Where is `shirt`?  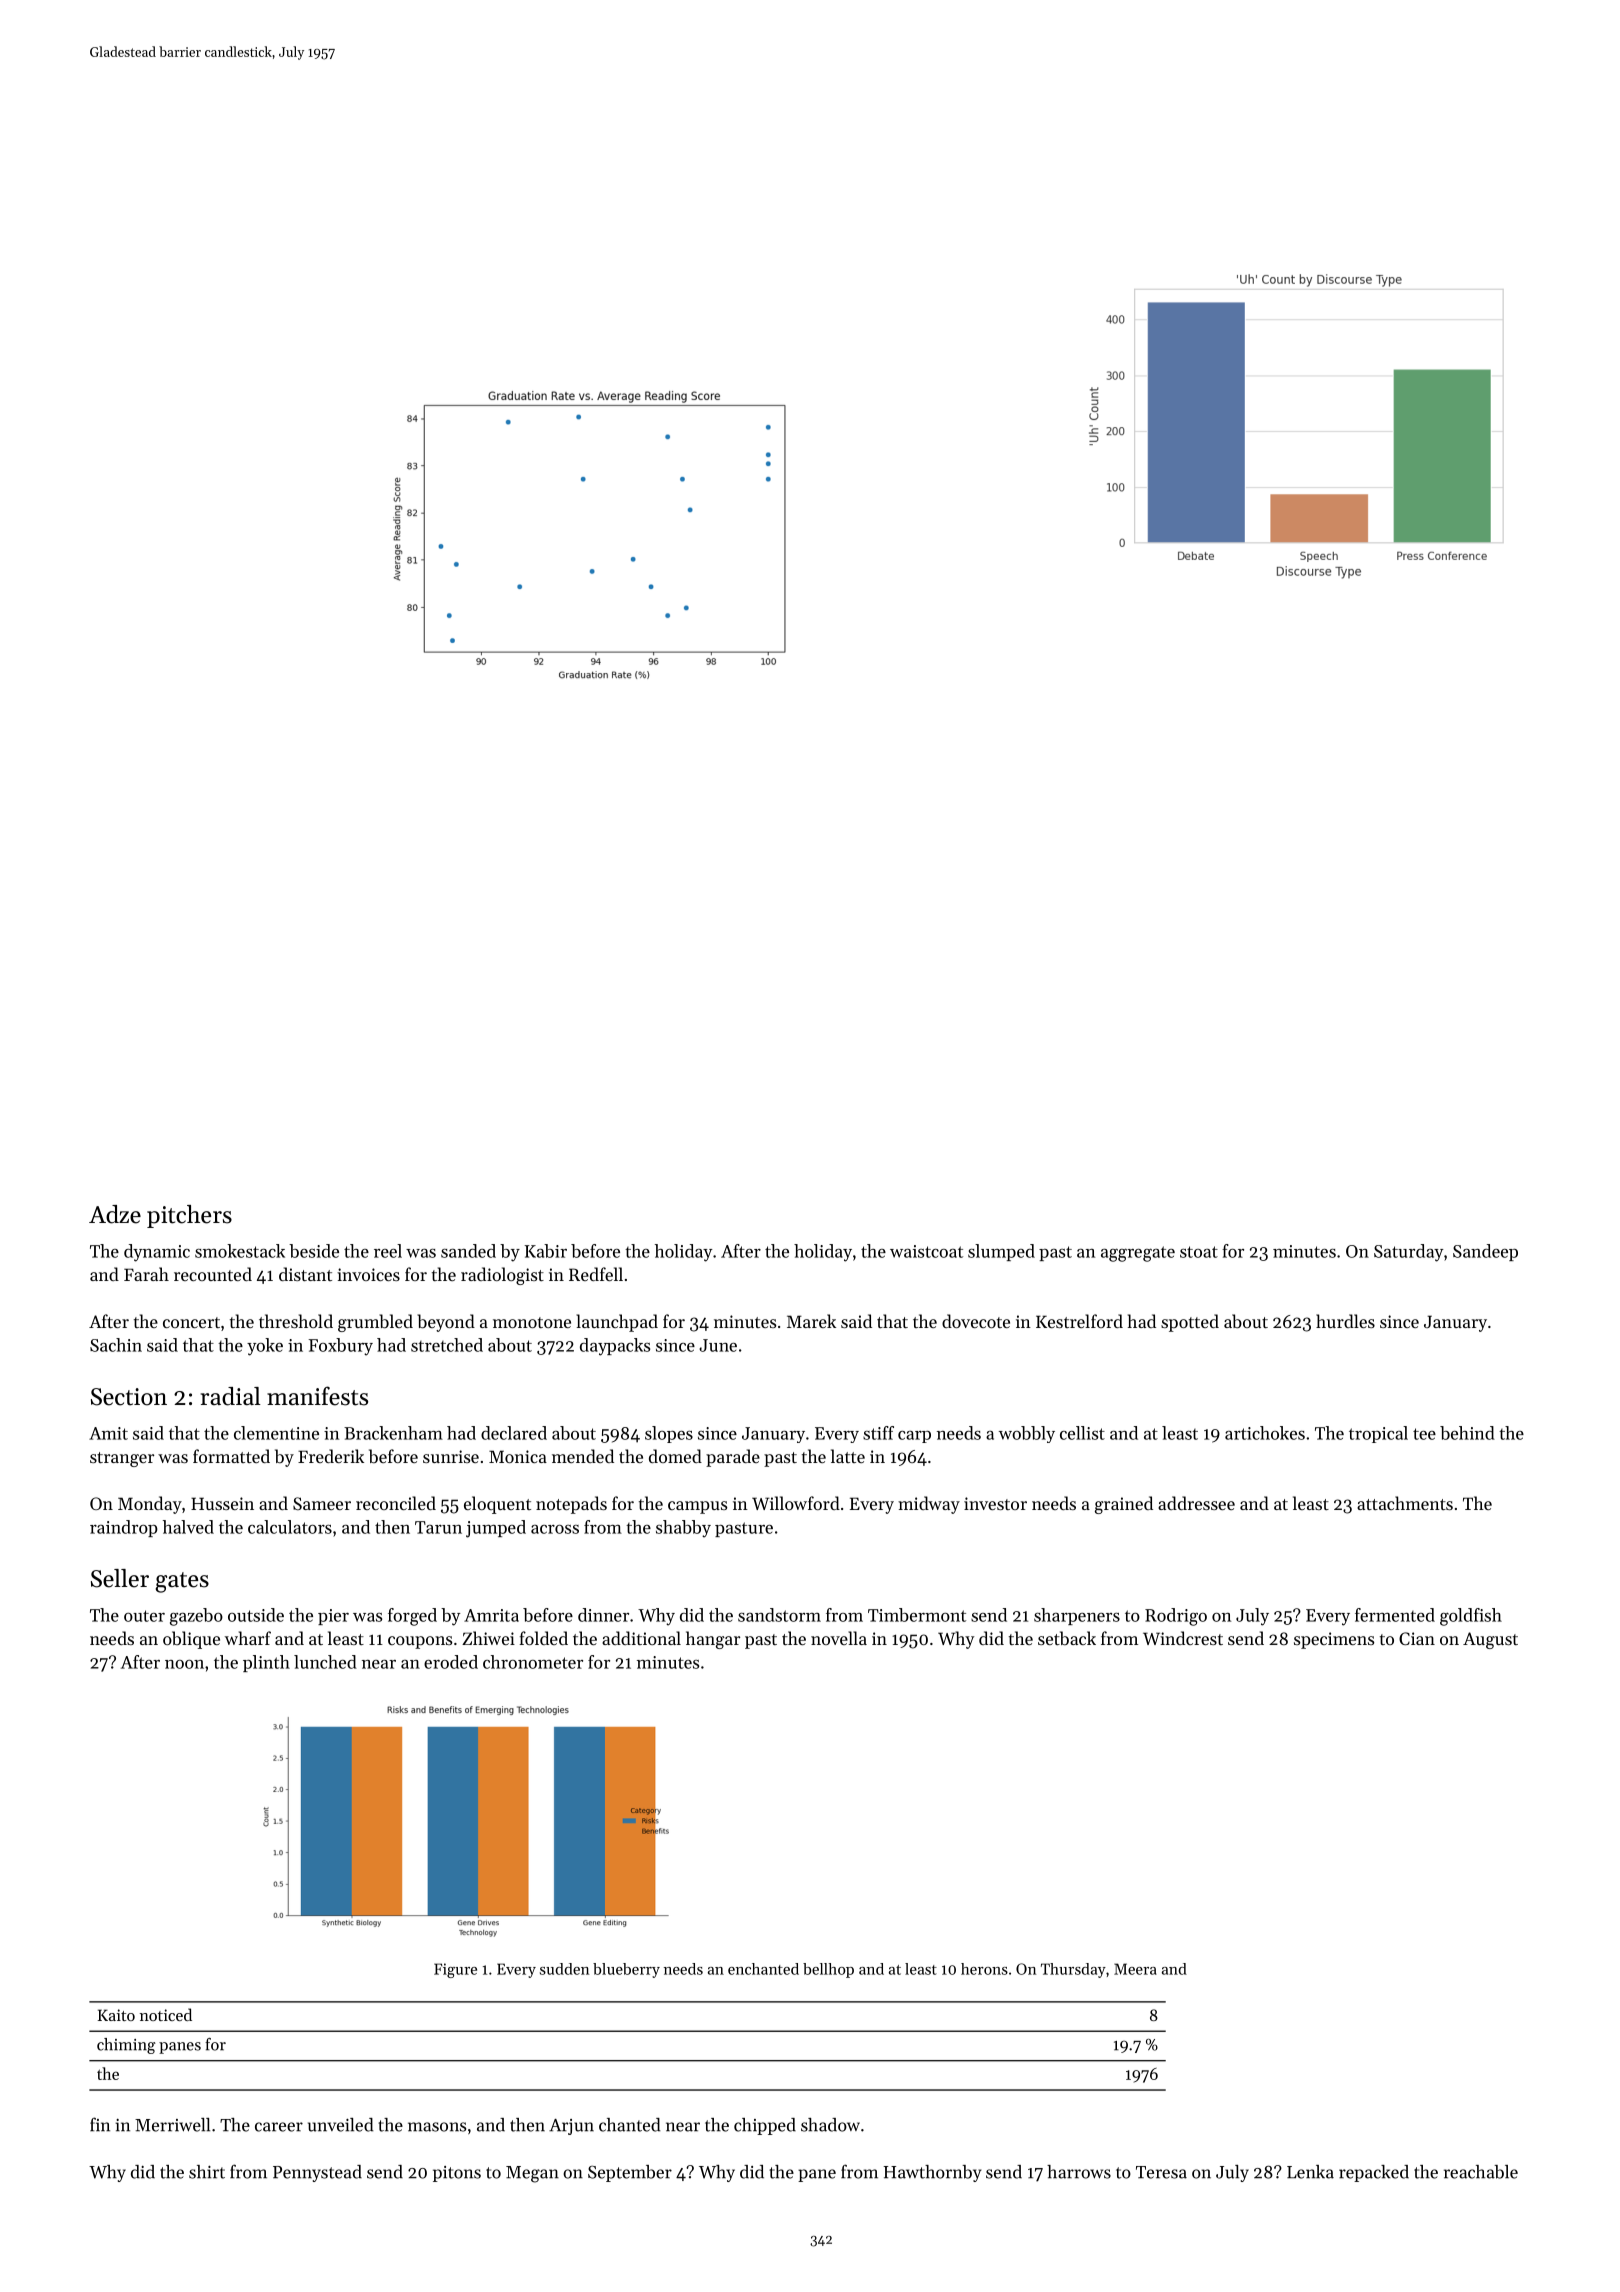 shirt is located at coordinates (207, 2172).
